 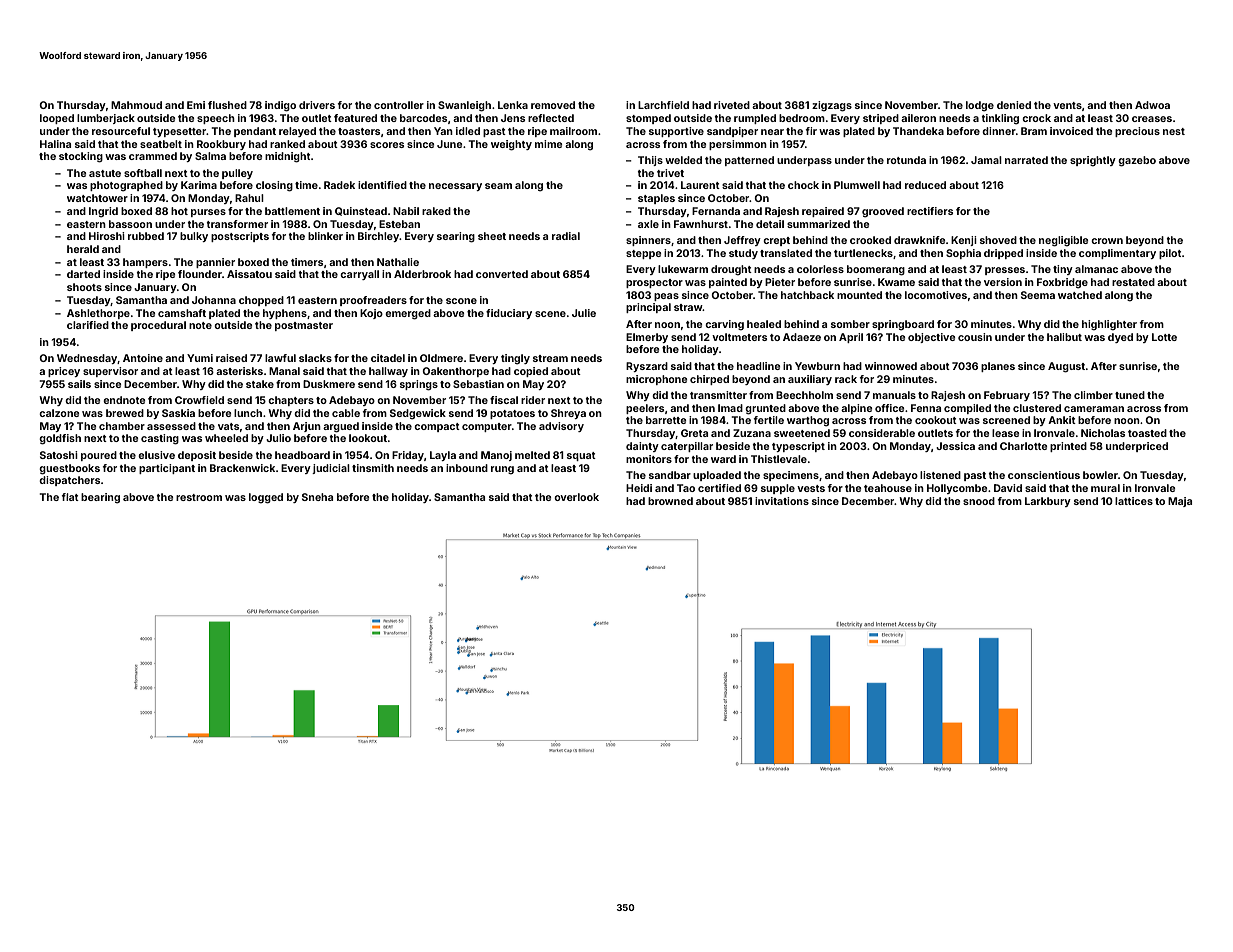 What do you see at coordinates (266, 498) in the screenshot?
I see `logged` at bounding box center [266, 498].
